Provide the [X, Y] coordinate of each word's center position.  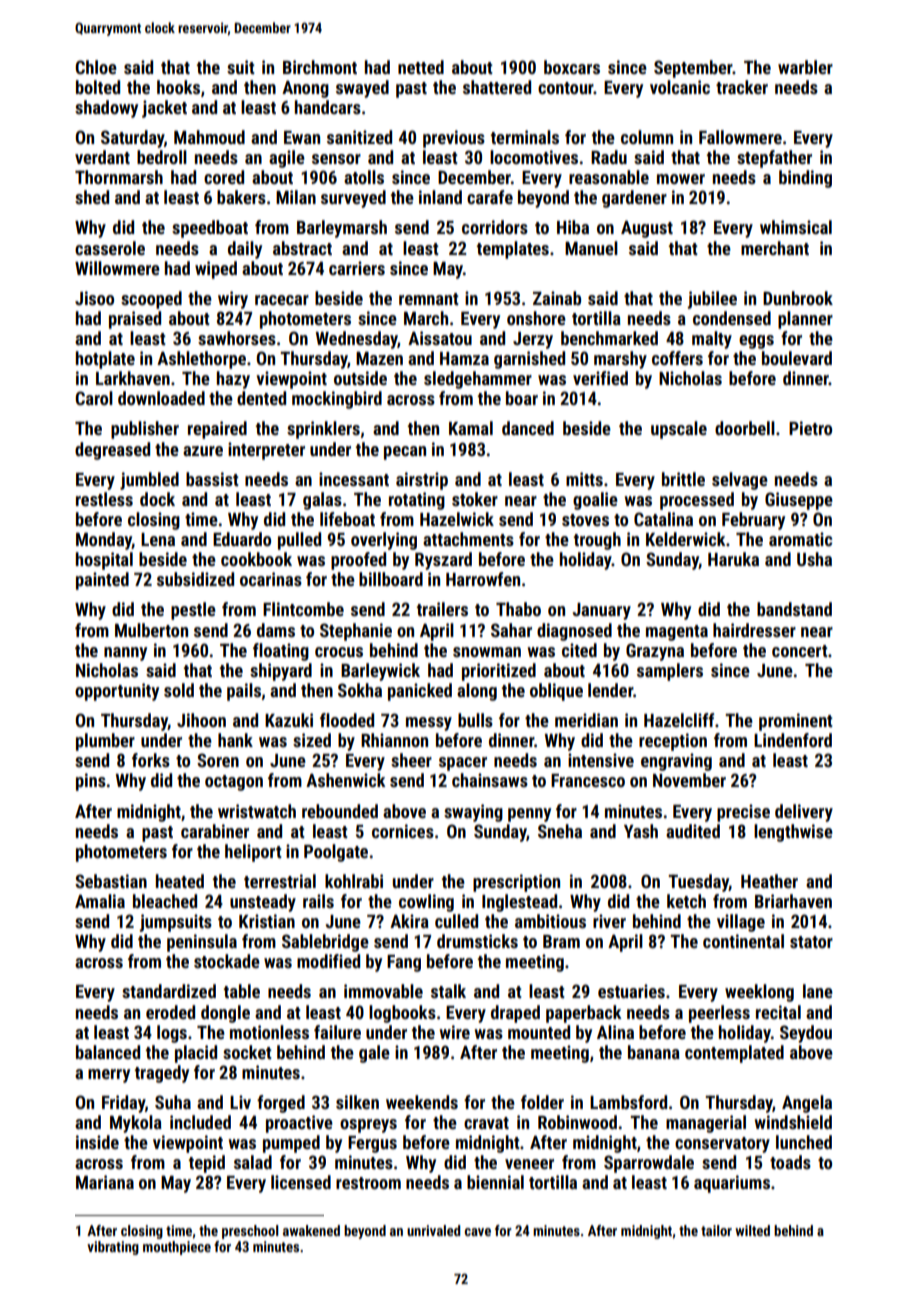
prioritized [499, 672]
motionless [269, 1032]
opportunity [117, 692]
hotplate [105, 360]
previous [454, 139]
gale [374, 1054]
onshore [536, 318]
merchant [775, 248]
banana [654, 1052]
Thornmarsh [119, 177]
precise [743, 813]
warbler [805, 67]
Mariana [105, 1182]
